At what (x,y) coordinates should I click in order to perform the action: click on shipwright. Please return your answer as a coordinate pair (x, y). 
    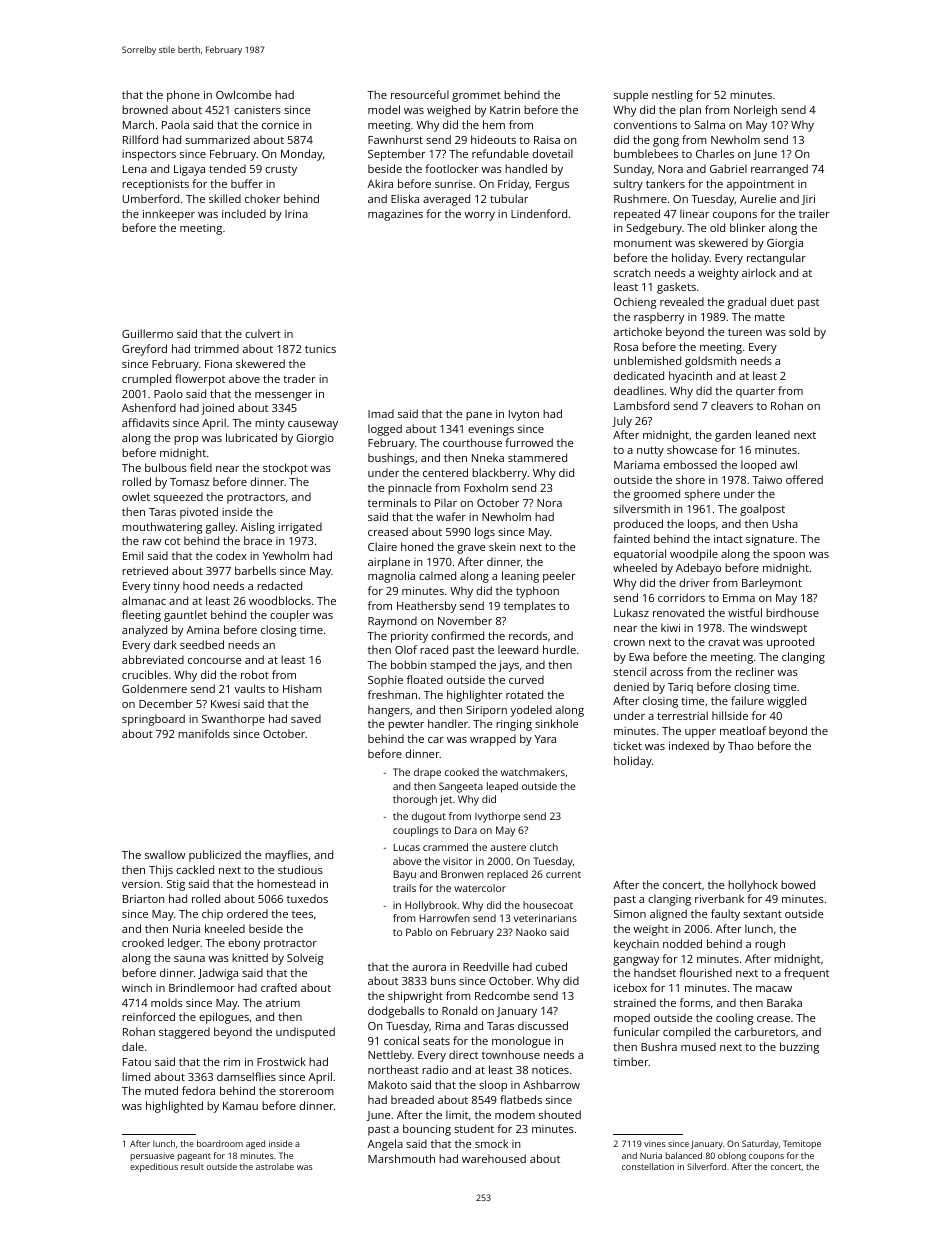
    Looking at the image, I should click on (415, 997).
